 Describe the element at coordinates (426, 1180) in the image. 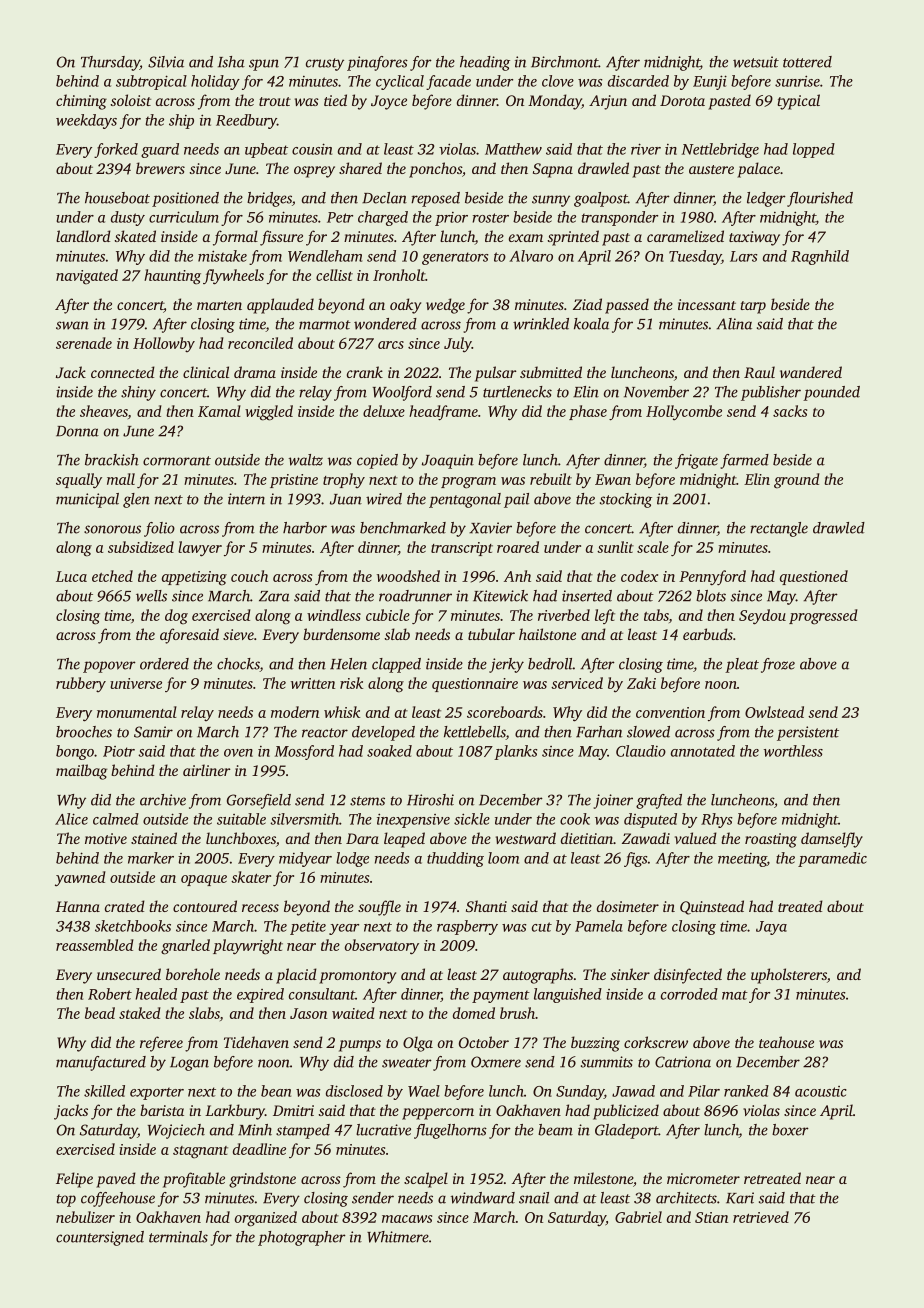

I see `scalpel` at that location.
